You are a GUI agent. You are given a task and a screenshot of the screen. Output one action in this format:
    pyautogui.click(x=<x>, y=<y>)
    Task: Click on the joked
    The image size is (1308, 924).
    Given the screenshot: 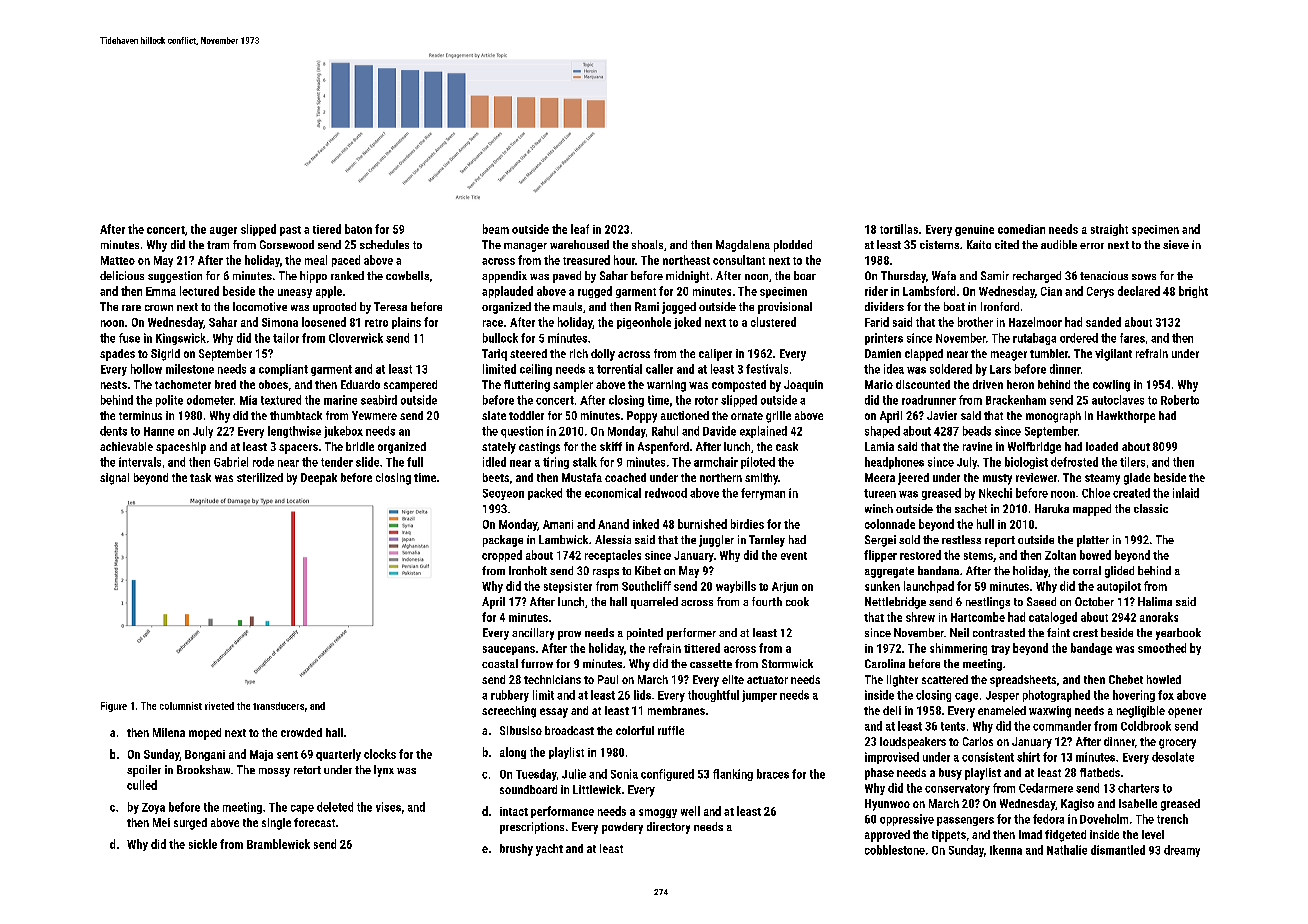 What is the action you would take?
    pyautogui.click(x=687, y=323)
